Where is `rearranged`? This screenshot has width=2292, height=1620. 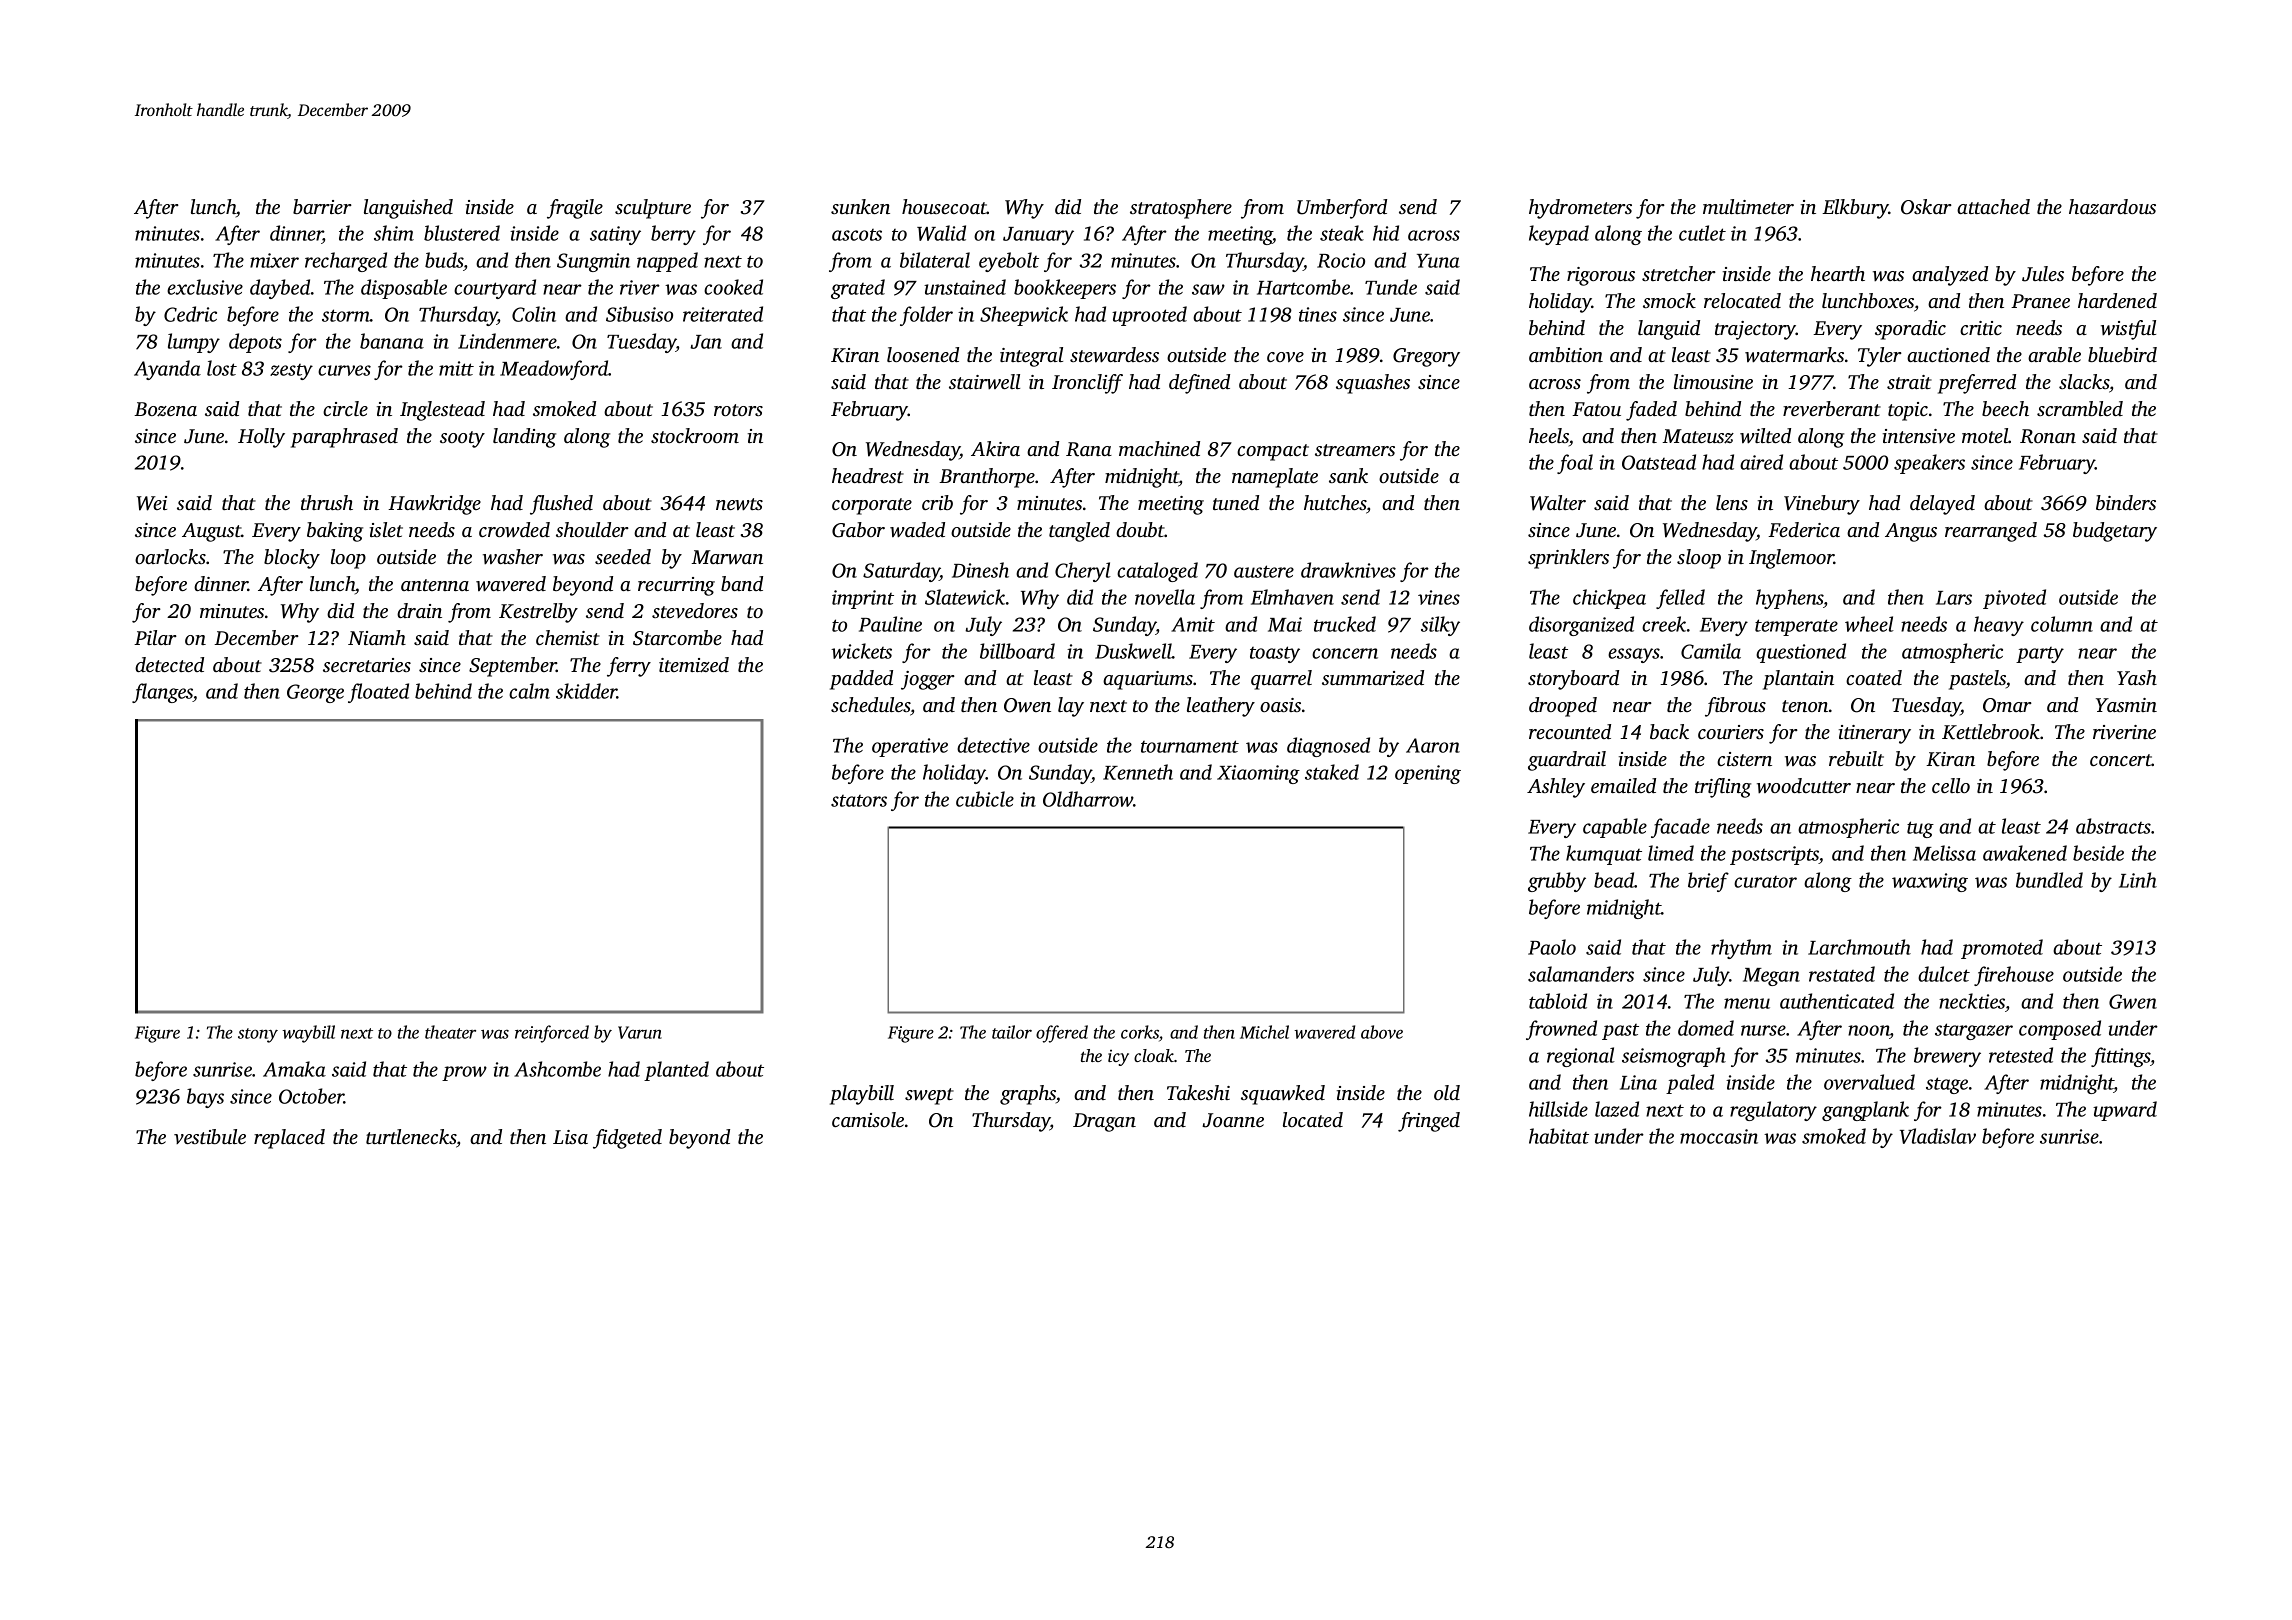 rearranged is located at coordinates (1991, 532).
